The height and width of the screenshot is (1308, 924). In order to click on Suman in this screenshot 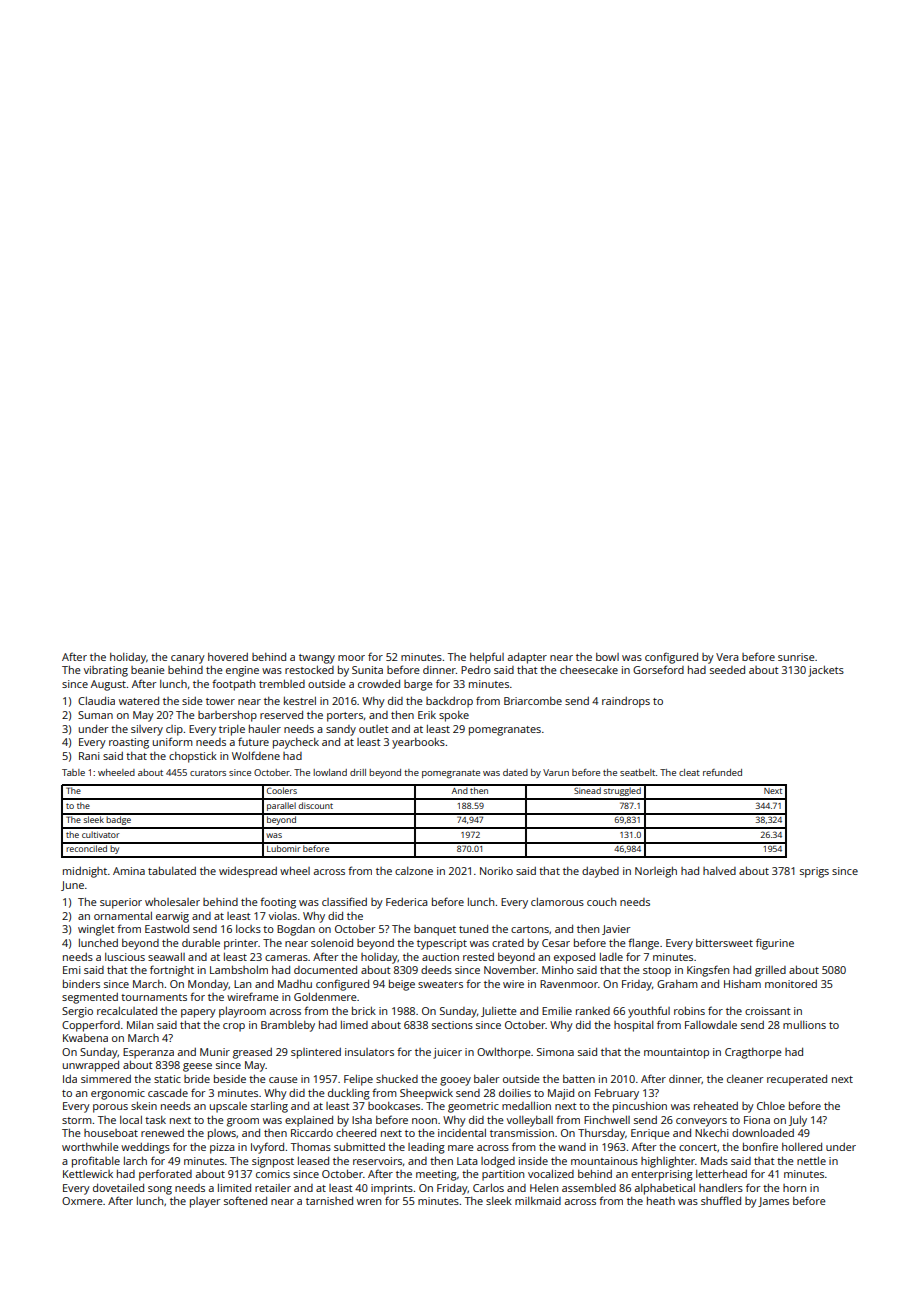, I will do `click(95, 715)`.
